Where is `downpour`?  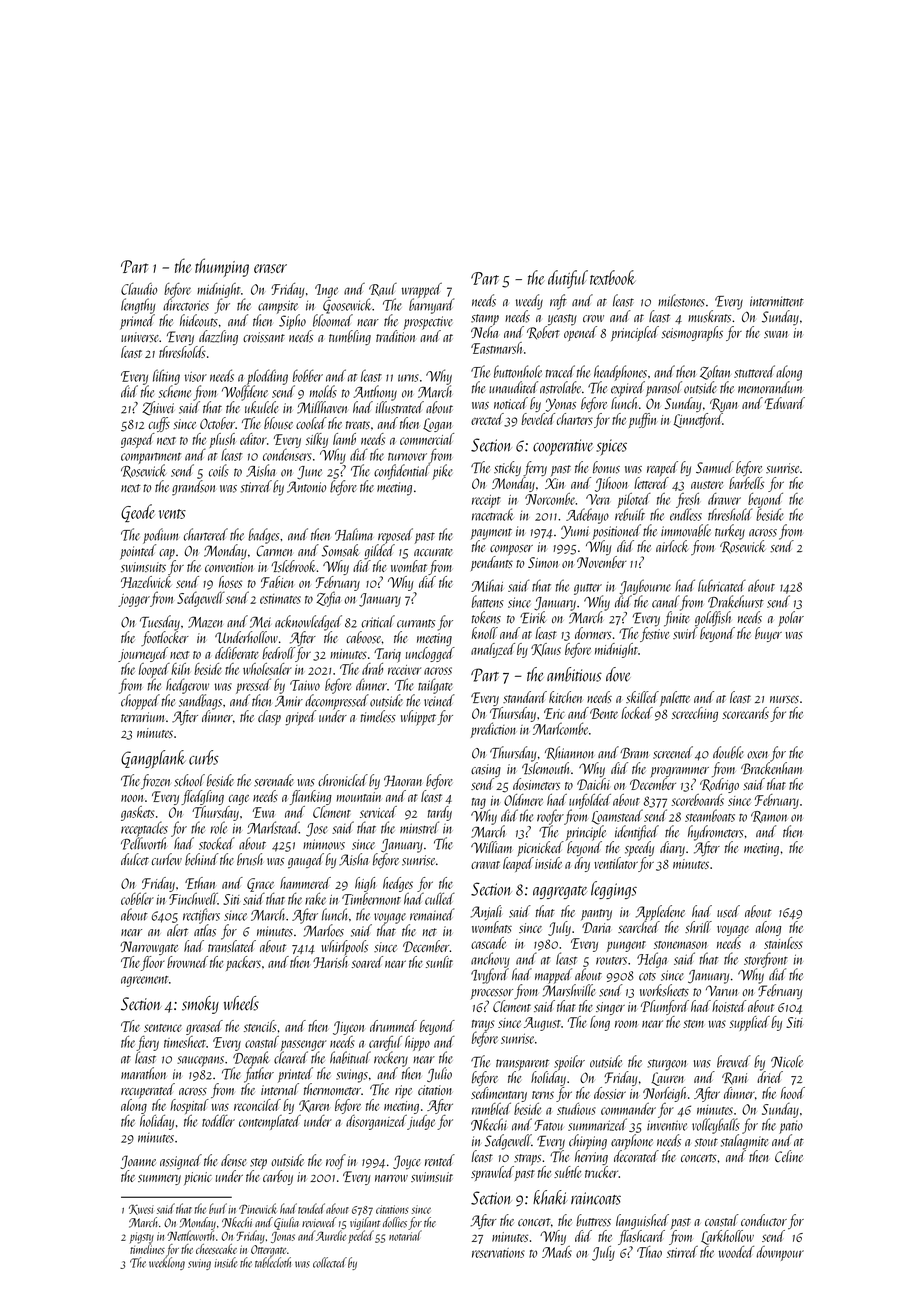
downpour is located at coordinates (780, 1253).
